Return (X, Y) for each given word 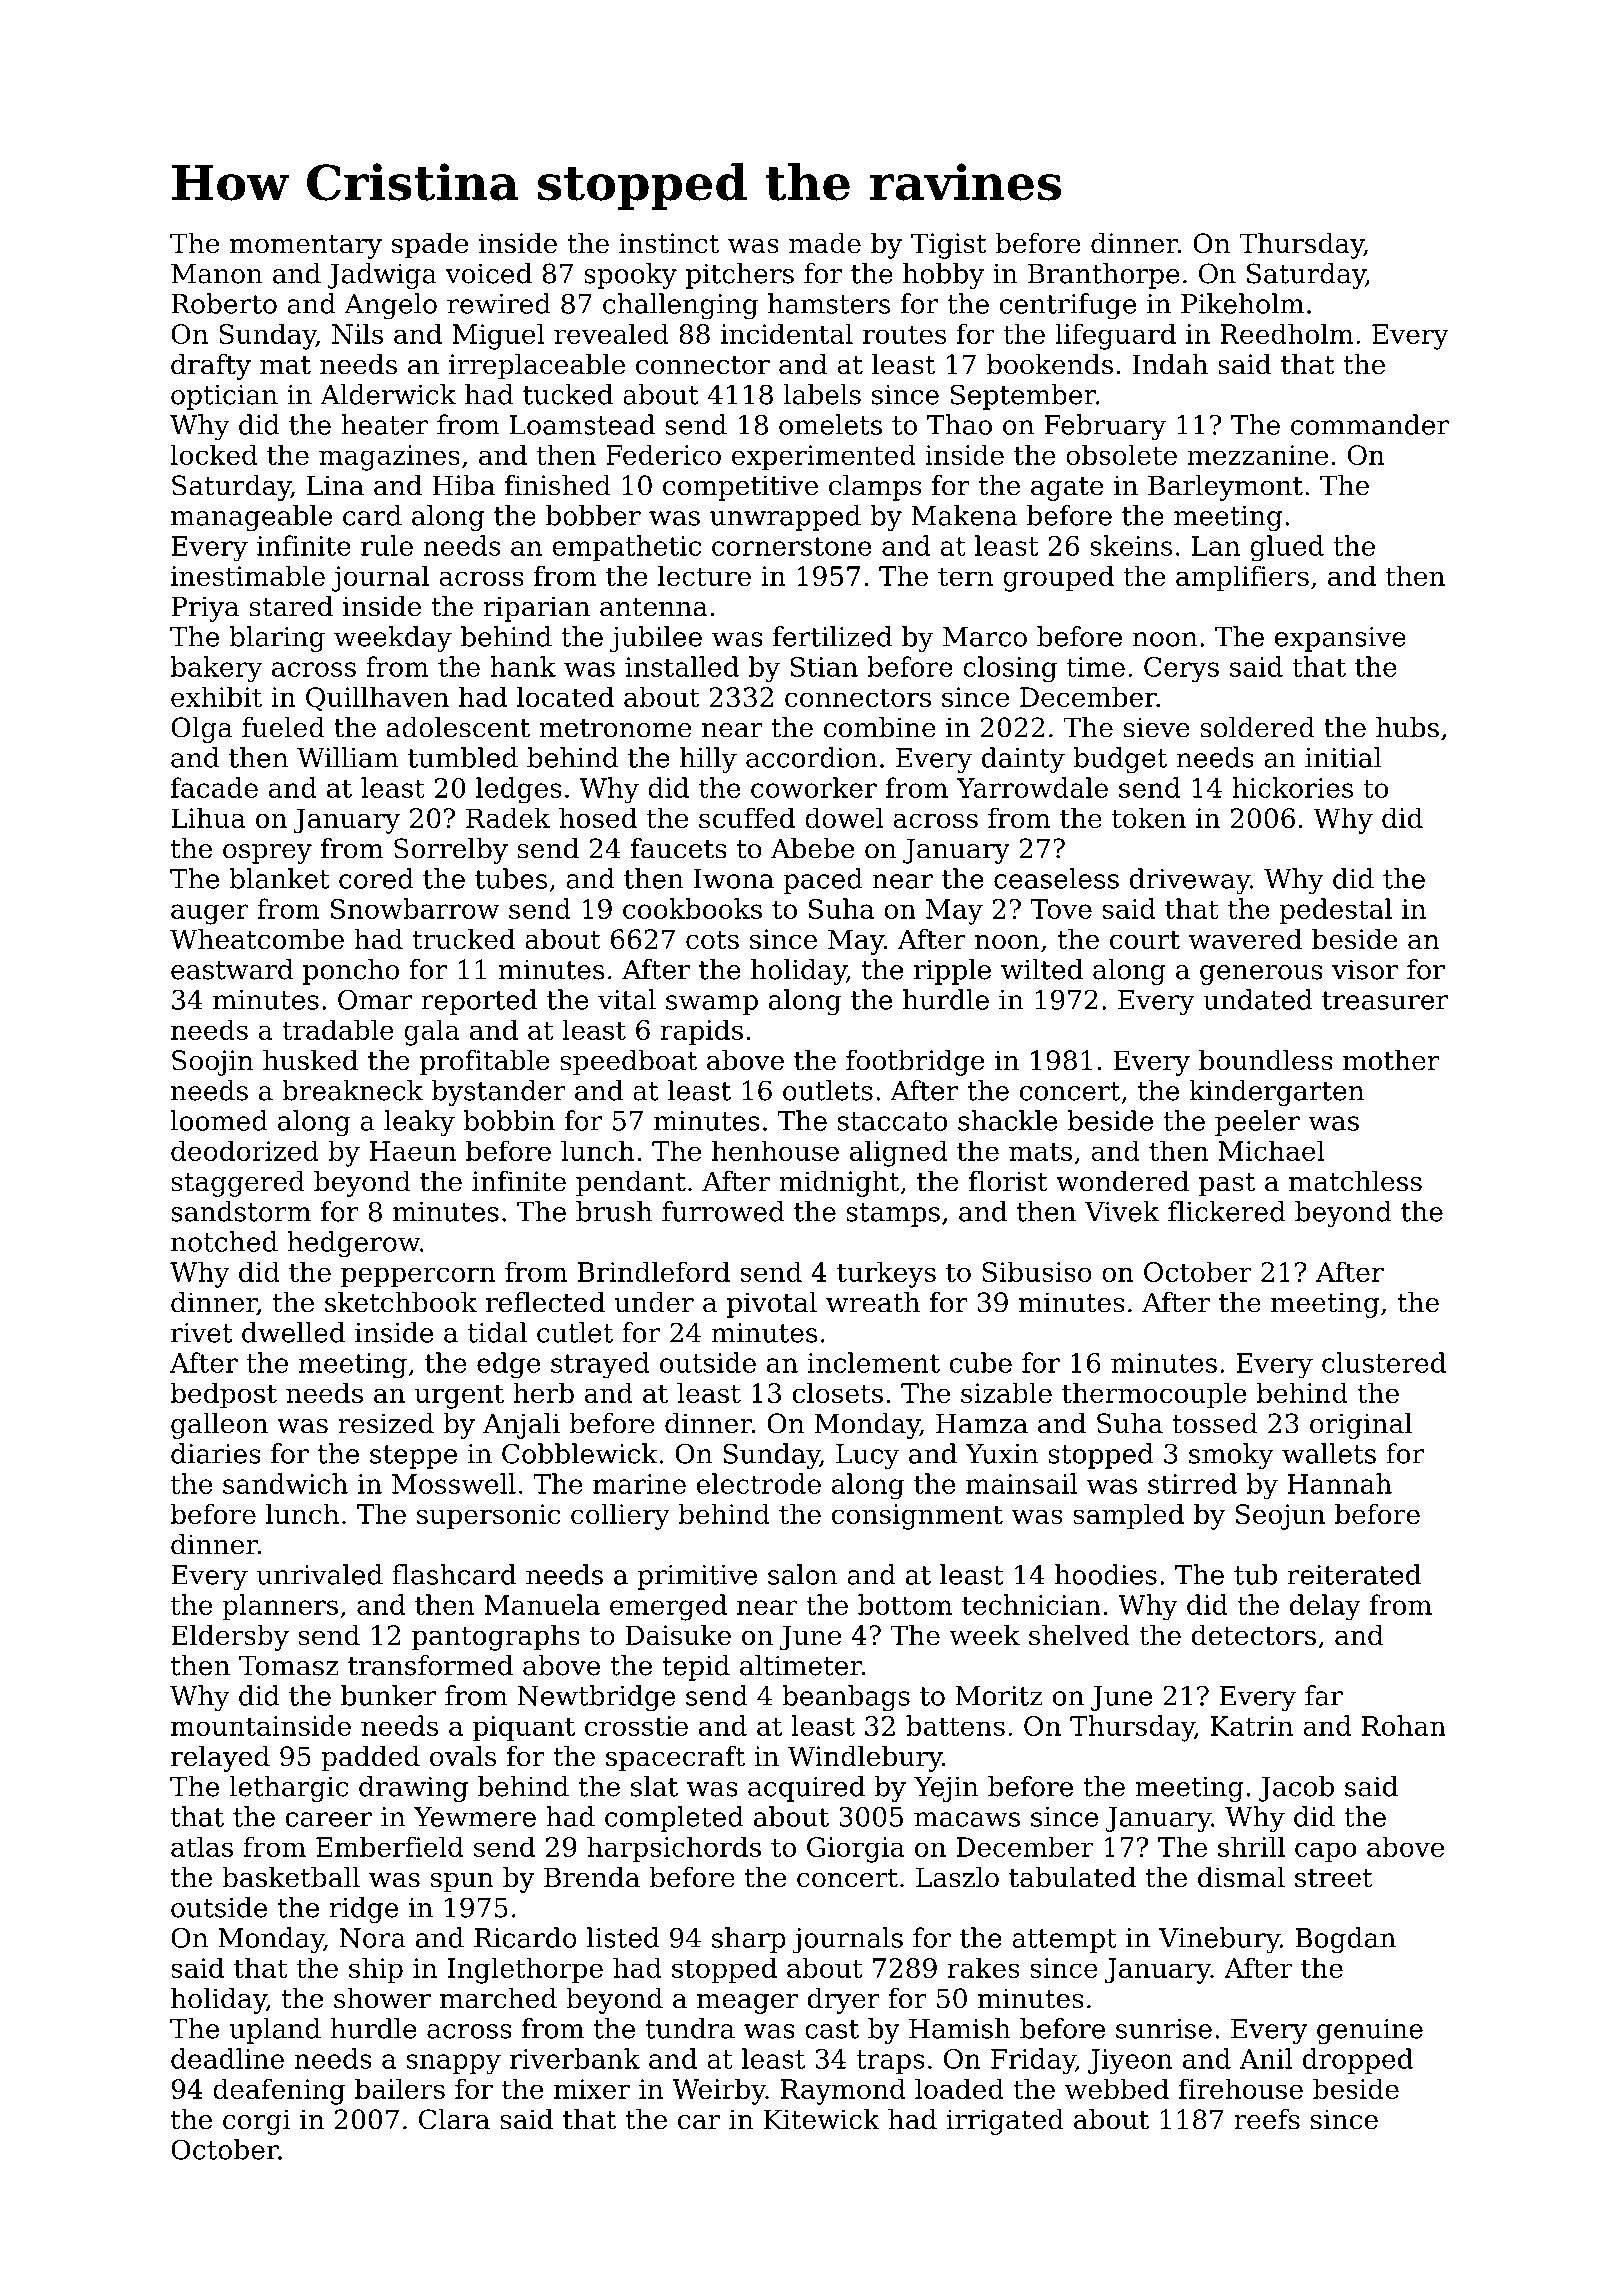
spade (430, 246)
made (825, 243)
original (1361, 1426)
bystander (499, 1093)
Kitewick (822, 2119)
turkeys (886, 1274)
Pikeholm (1242, 303)
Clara (454, 2119)
